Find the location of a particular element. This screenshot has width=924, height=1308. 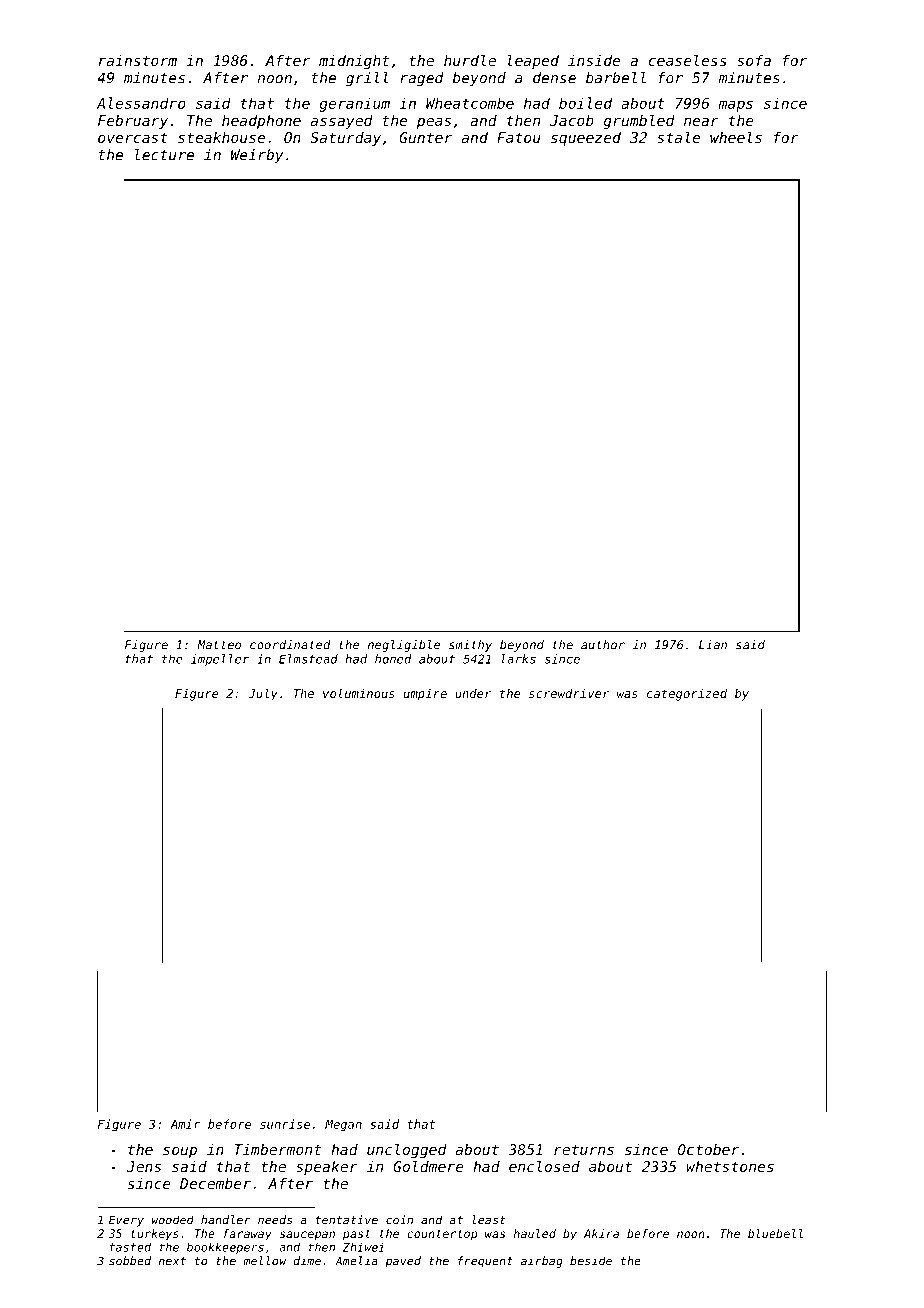

midnight is located at coordinates (354, 62).
